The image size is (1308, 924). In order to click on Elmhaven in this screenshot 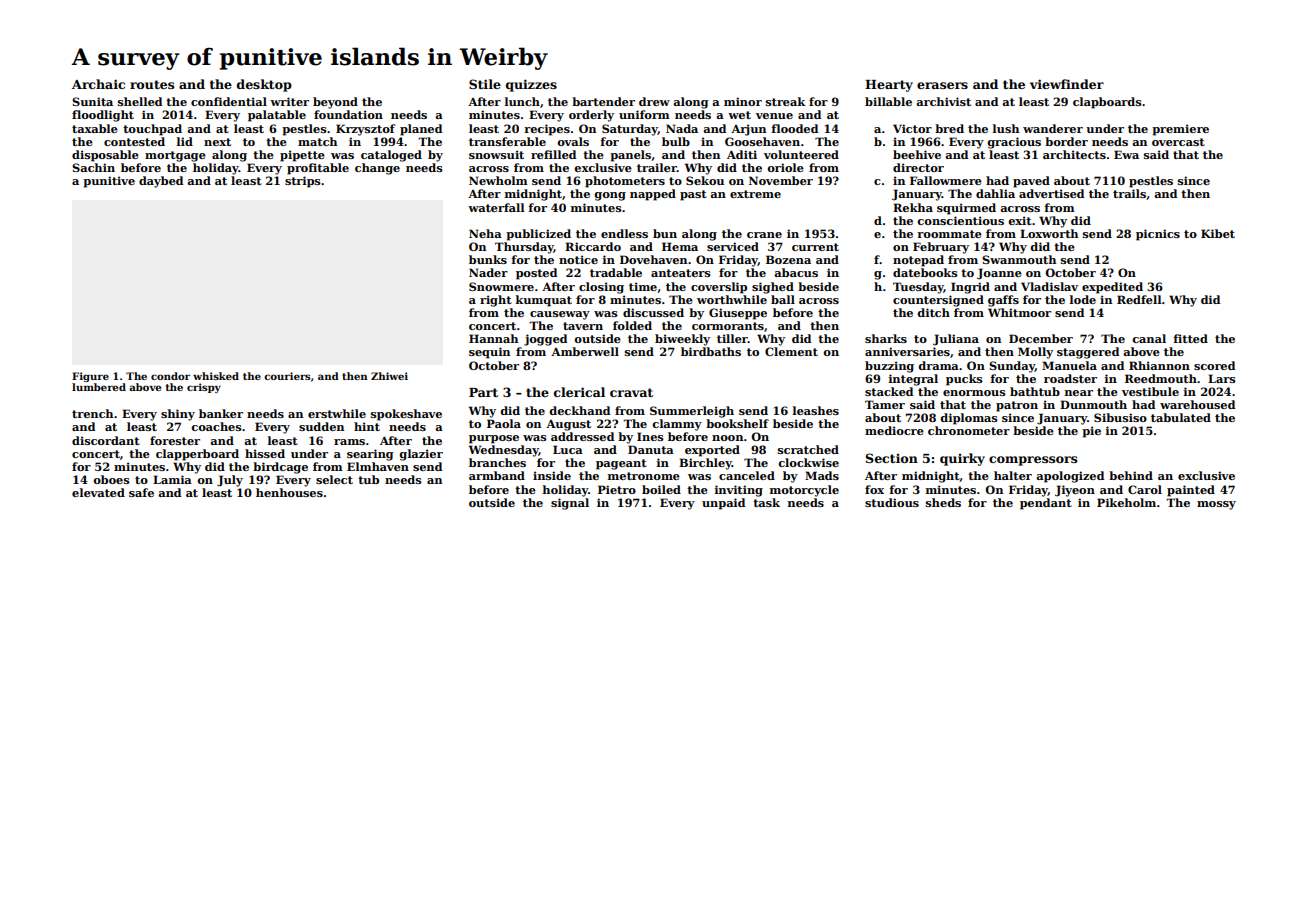, I will do `click(378, 466)`.
